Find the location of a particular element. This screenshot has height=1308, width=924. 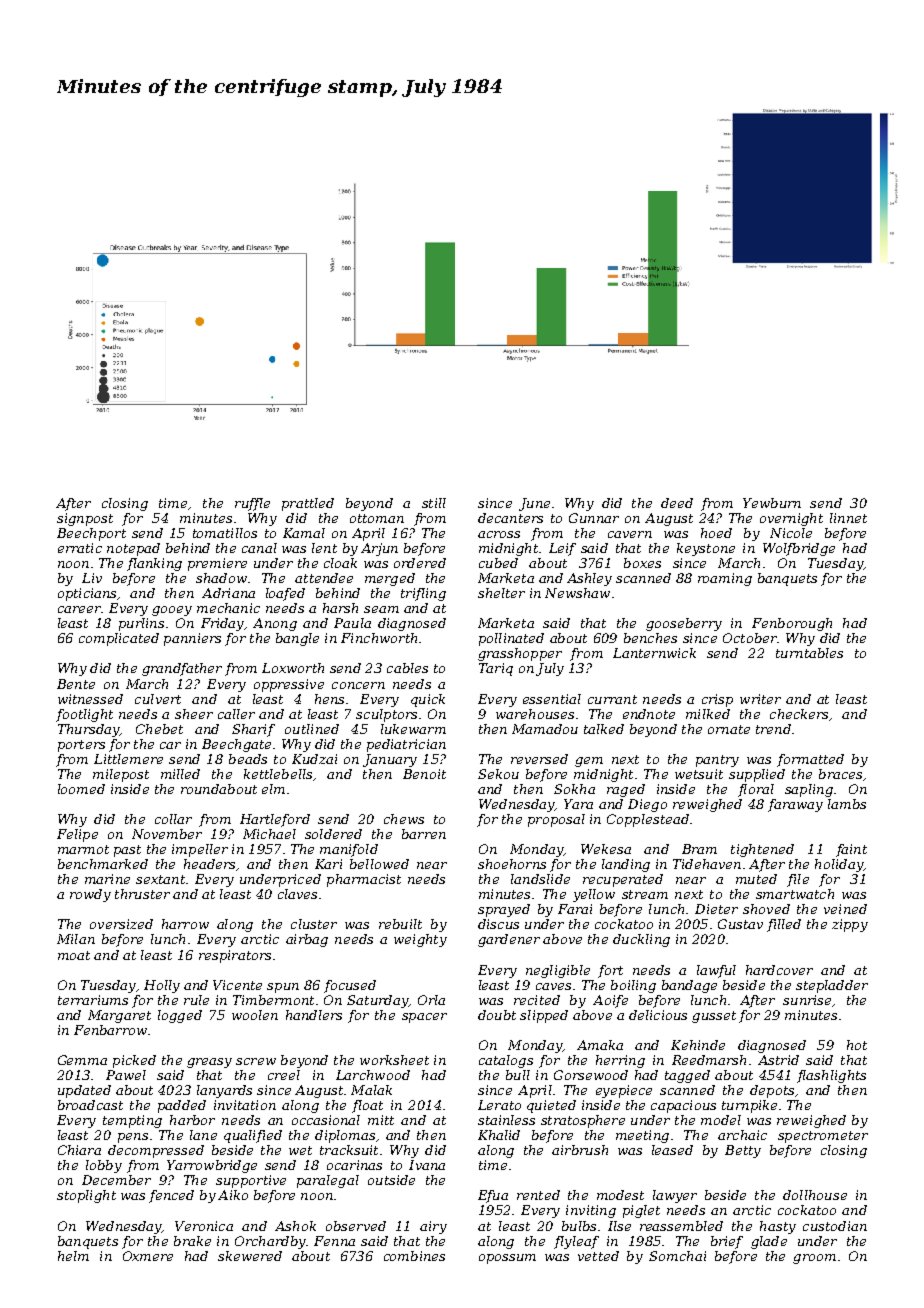

collar is located at coordinates (173, 819).
